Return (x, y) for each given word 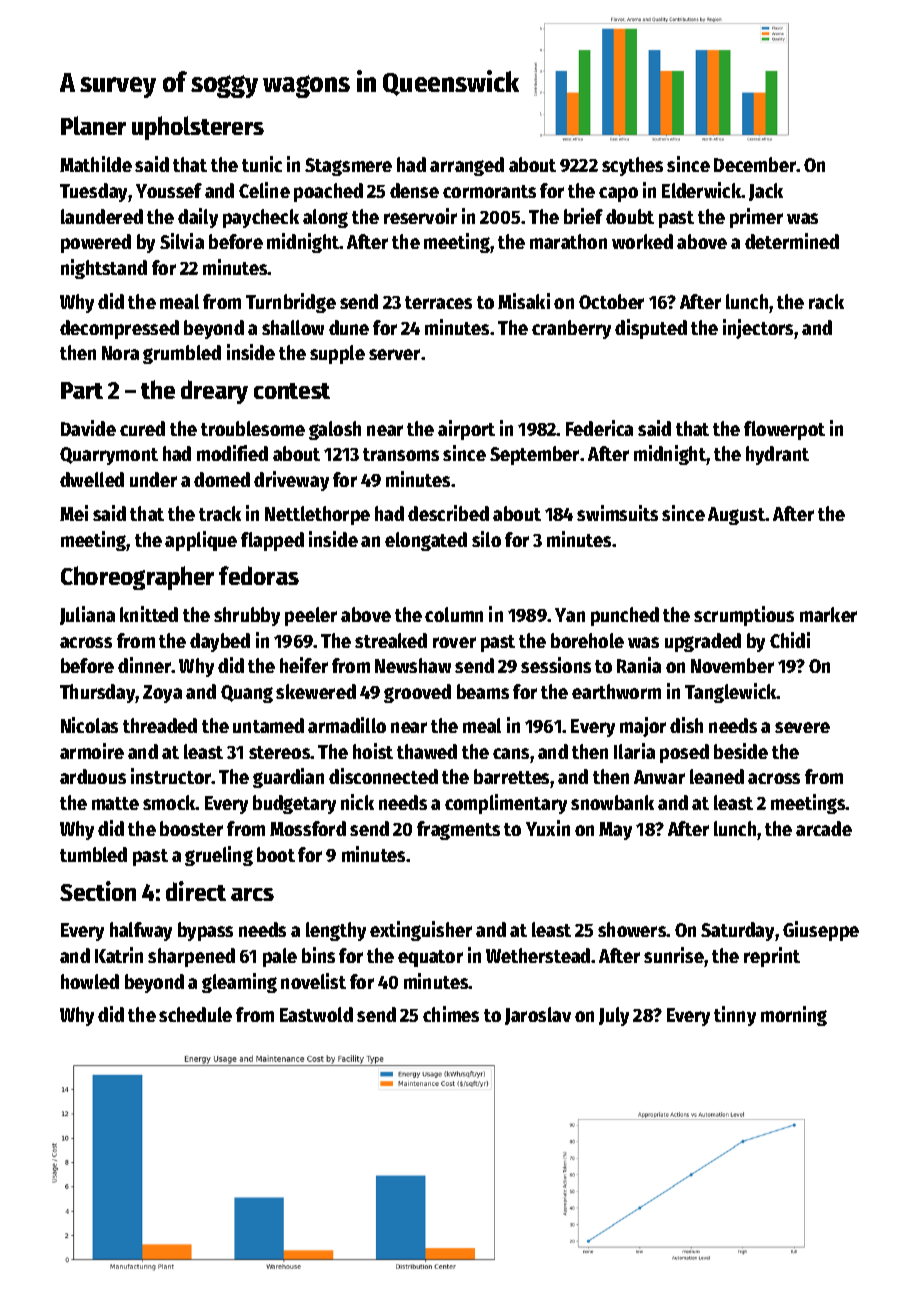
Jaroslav (538, 1016)
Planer (93, 125)
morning (794, 1016)
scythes (632, 166)
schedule (195, 1014)
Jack (766, 192)
